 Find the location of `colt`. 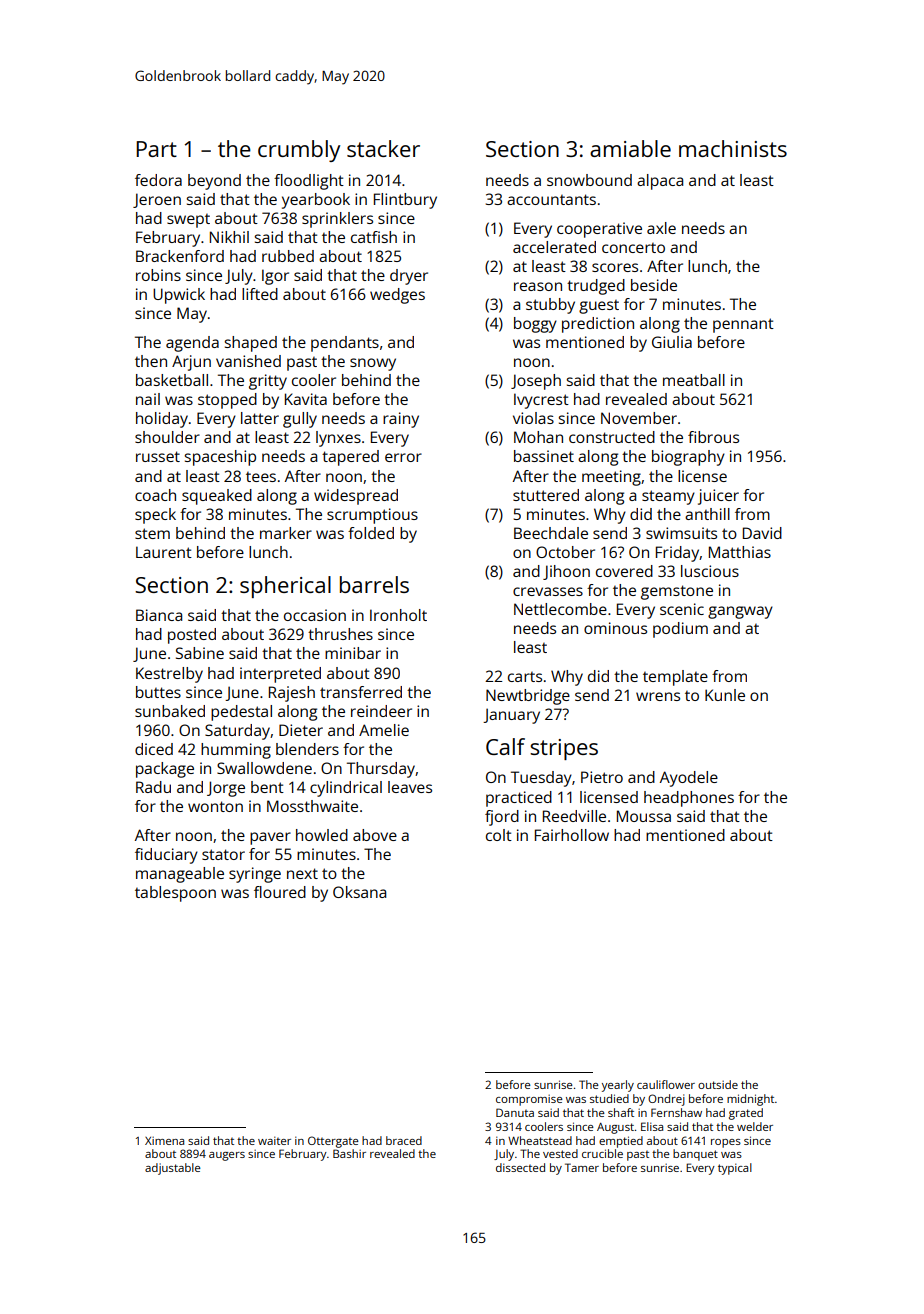

colt is located at coordinates (499, 835).
